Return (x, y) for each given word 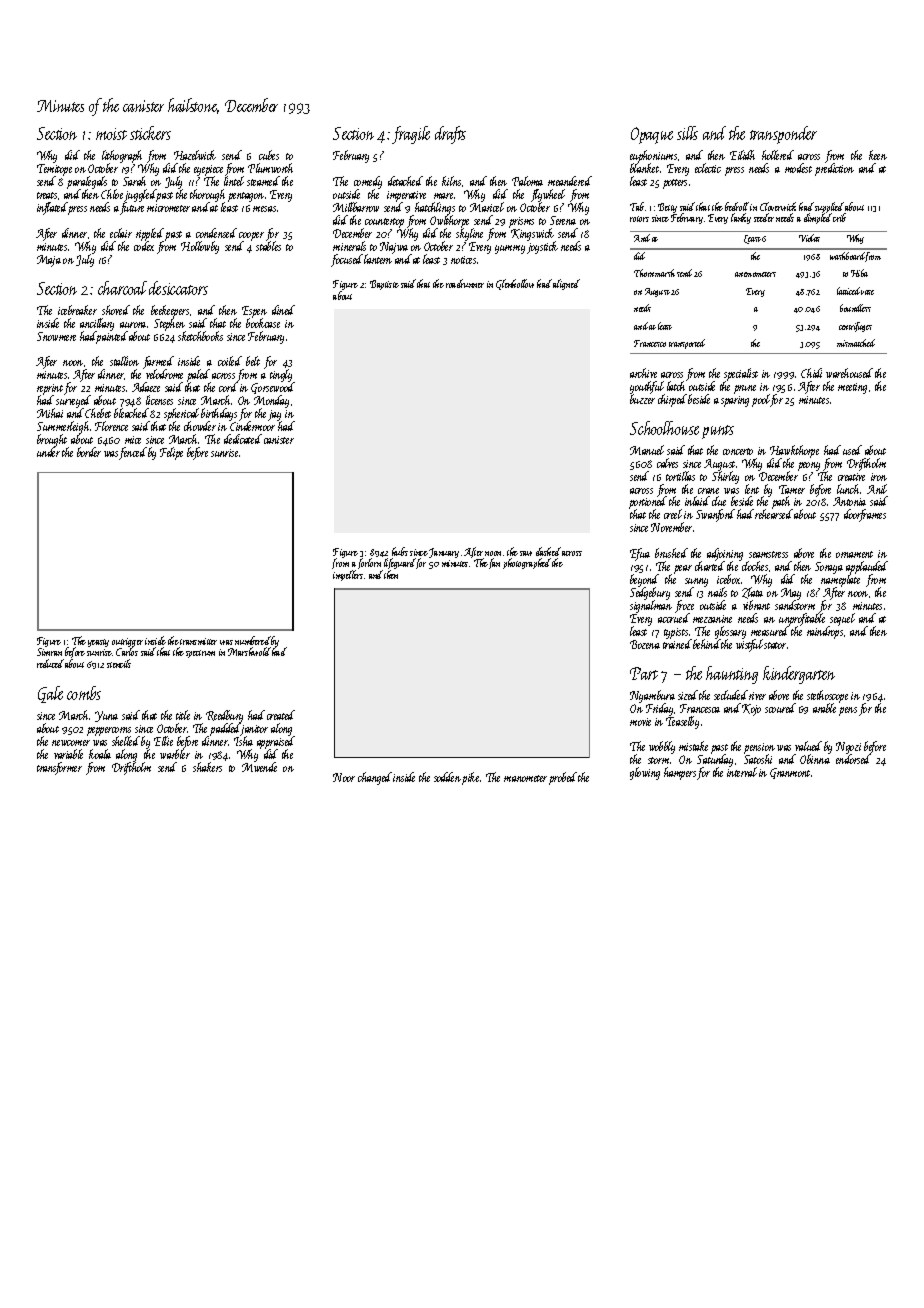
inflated (52, 208)
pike (470, 778)
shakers (207, 767)
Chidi (811, 373)
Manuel (647, 450)
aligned (566, 284)
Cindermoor (252, 426)
